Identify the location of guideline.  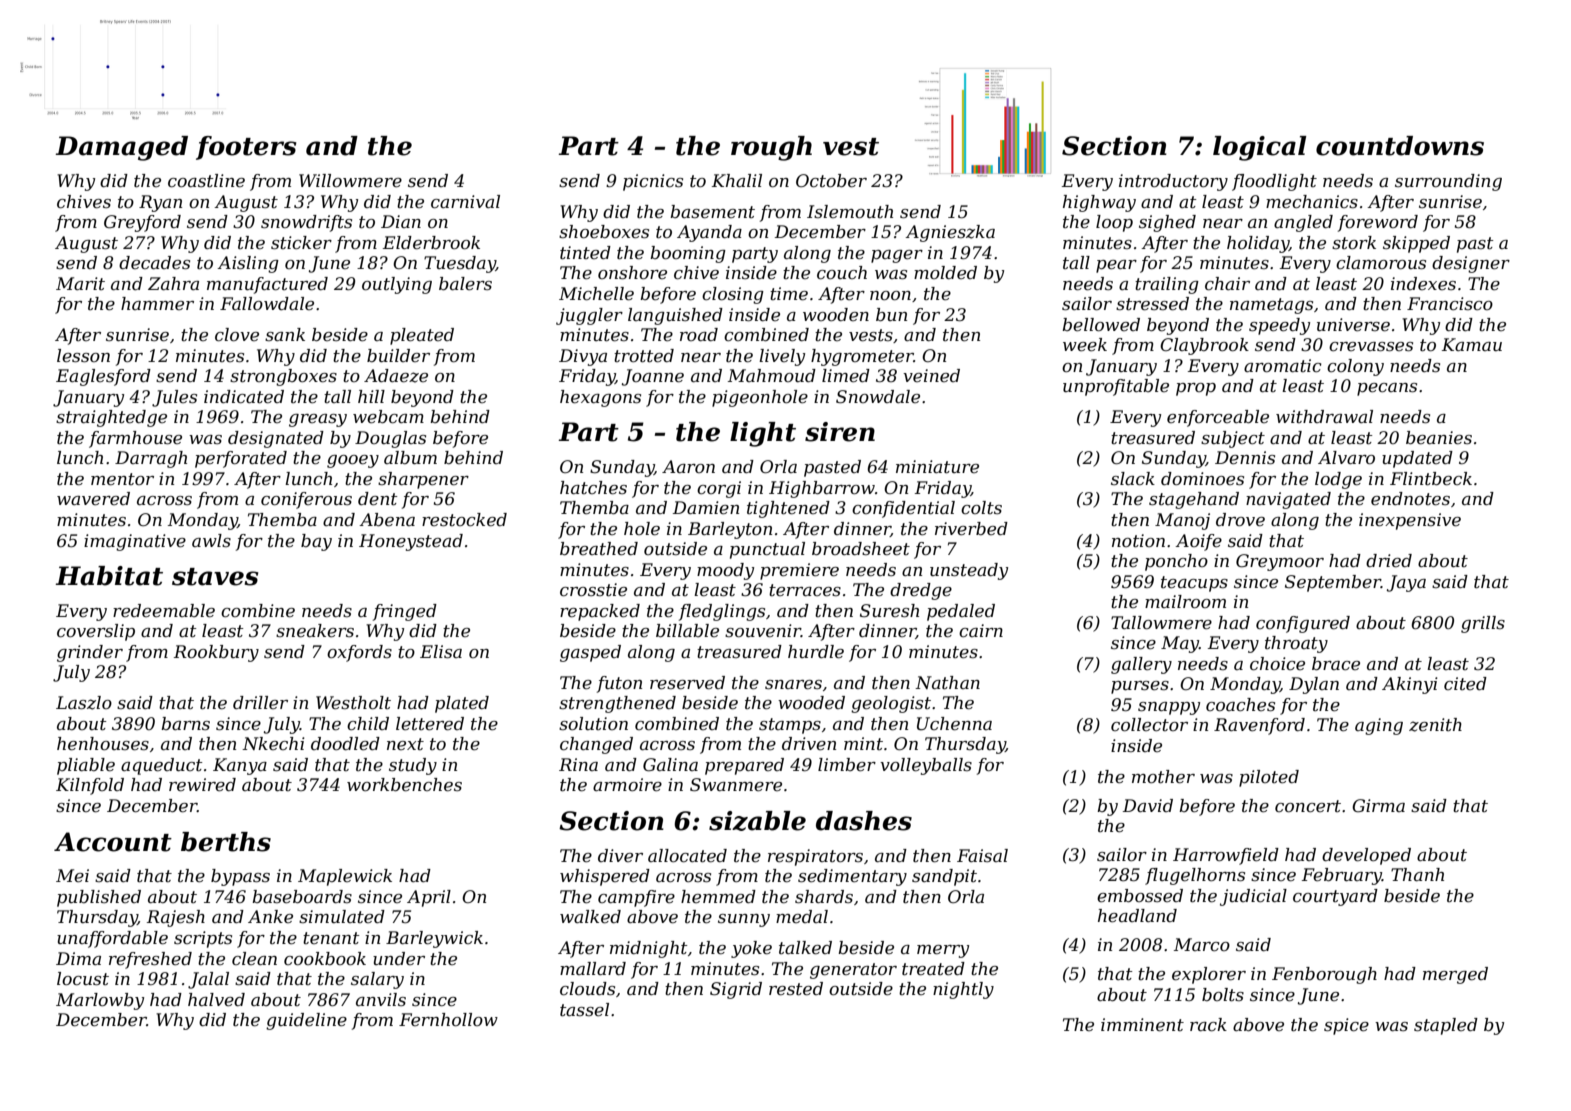
(306, 1021).
